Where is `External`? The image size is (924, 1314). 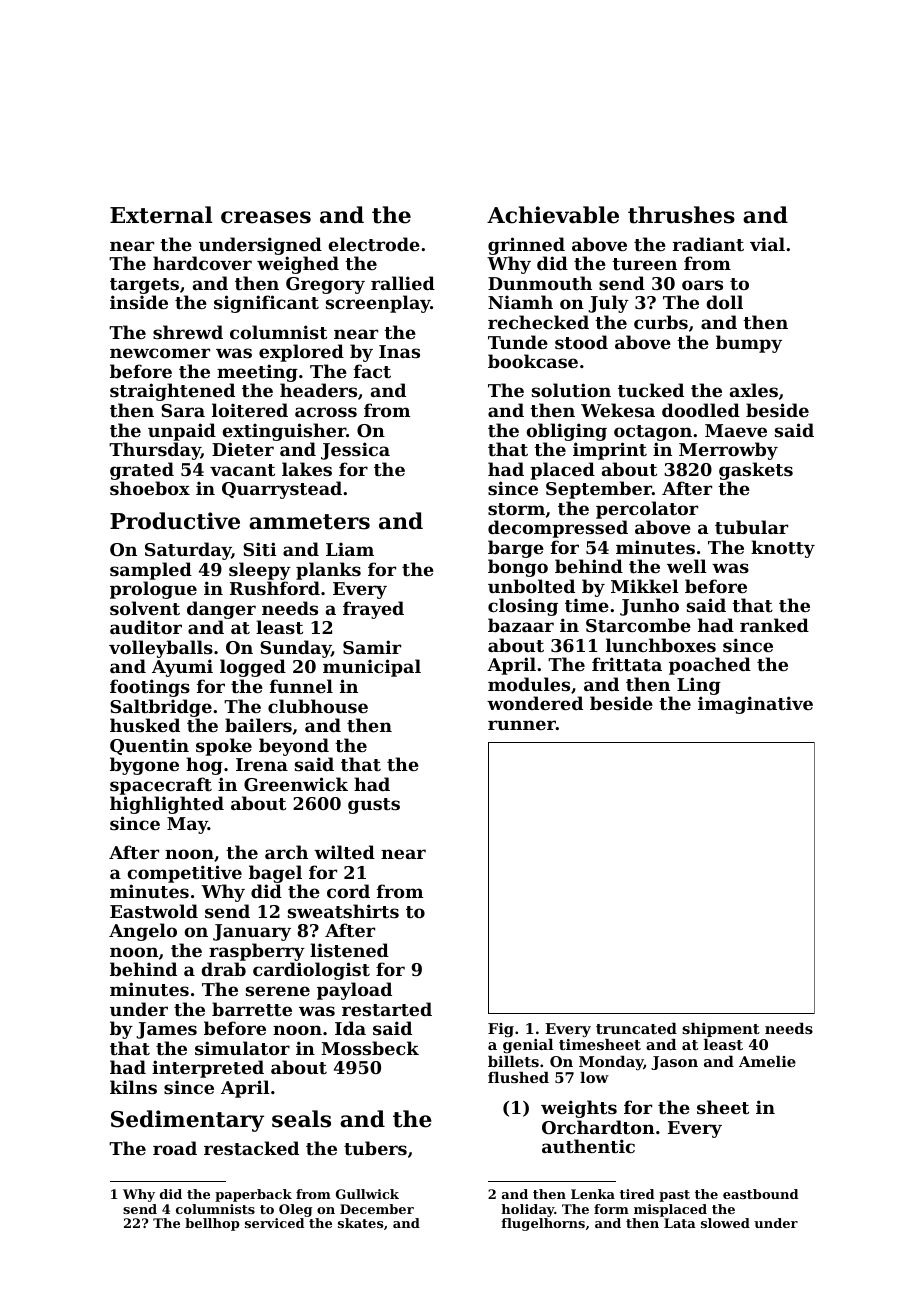 External is located at coordinates (161, 215).
